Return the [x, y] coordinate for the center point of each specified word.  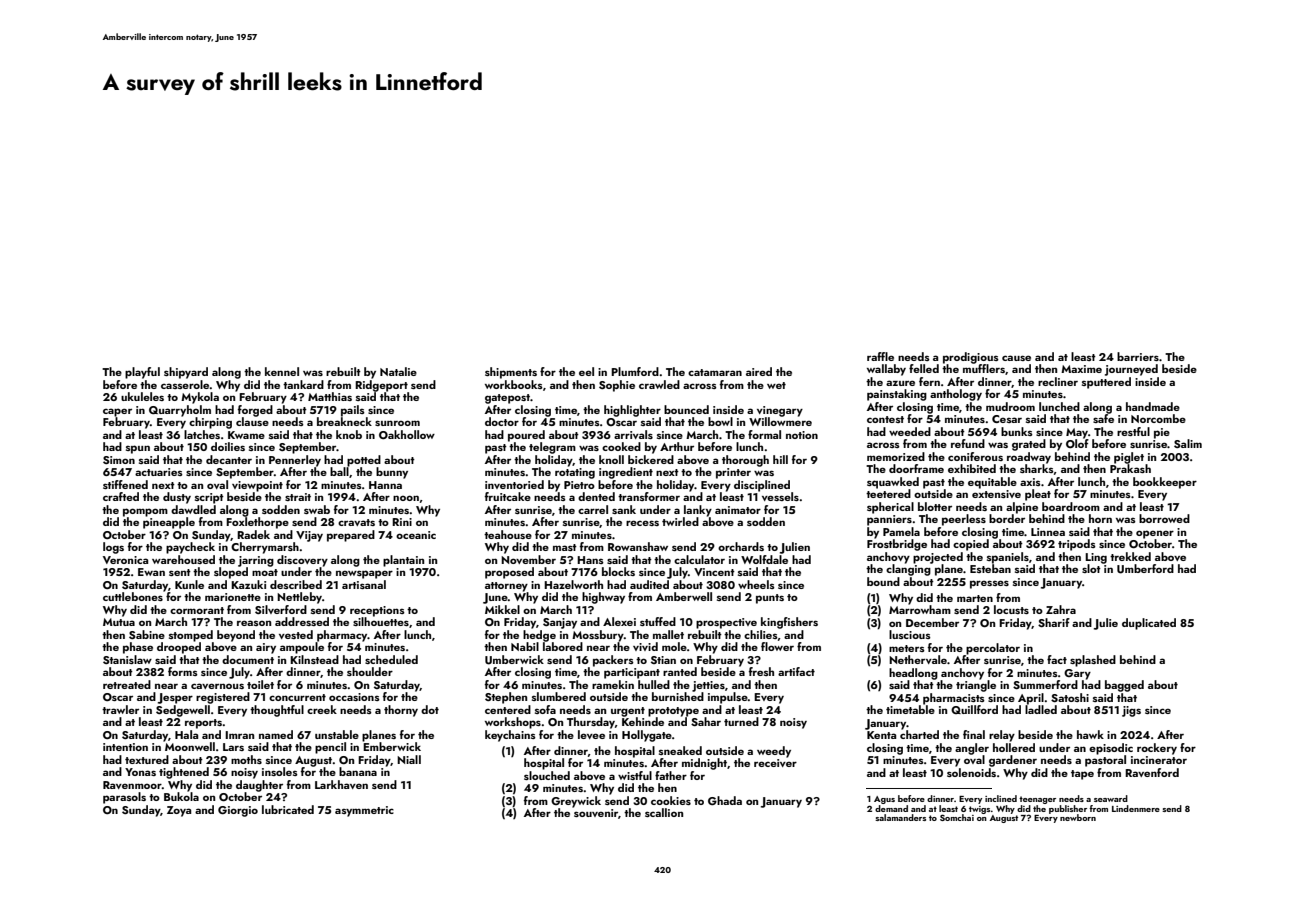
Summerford [1045, 684]
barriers [1138, 356]
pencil [330, 748]
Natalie [398, 371]
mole [674, 646]
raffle [880, 356]
